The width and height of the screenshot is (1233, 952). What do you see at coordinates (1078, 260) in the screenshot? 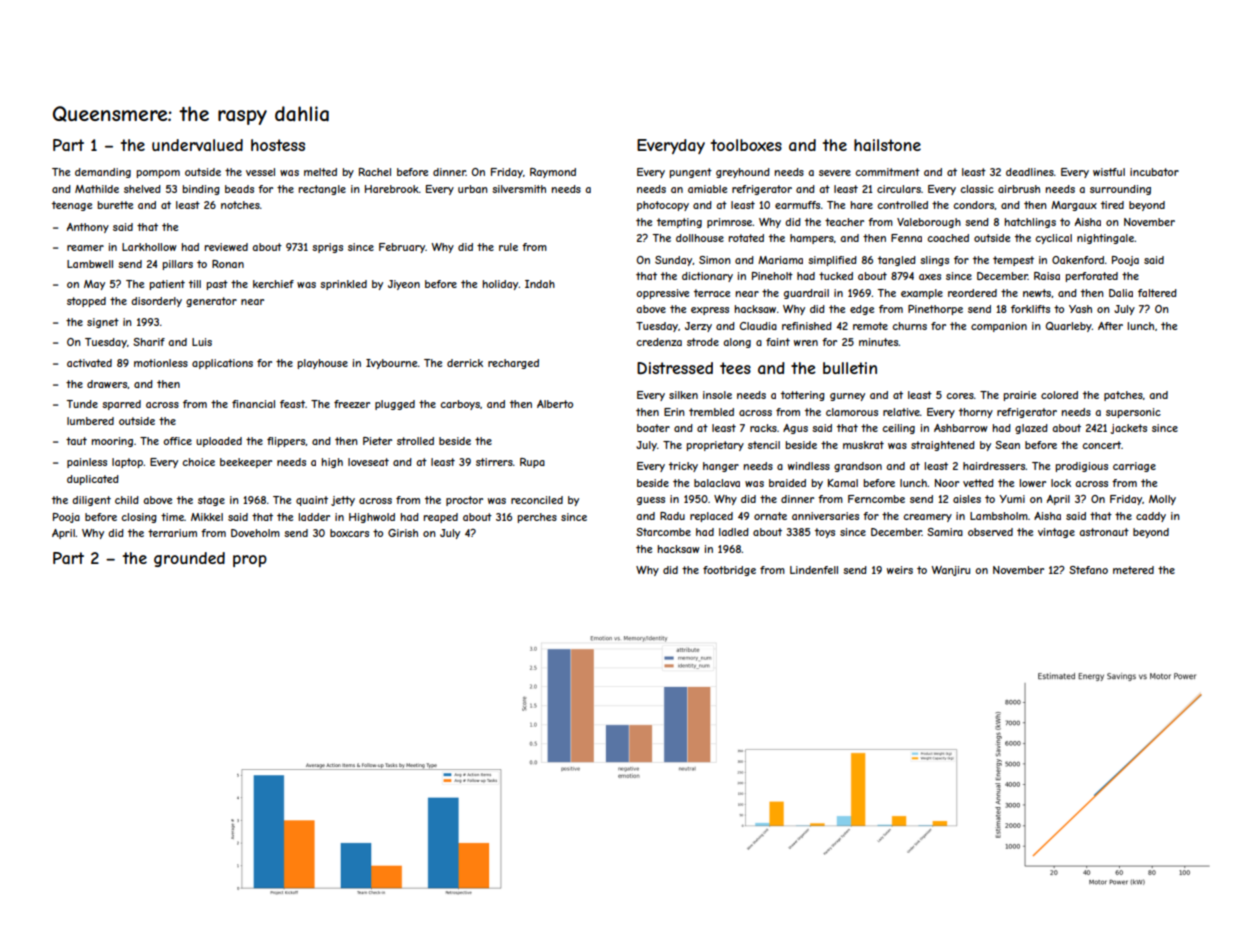
I see `Oakenford` at bounding box center [1078, 260].
